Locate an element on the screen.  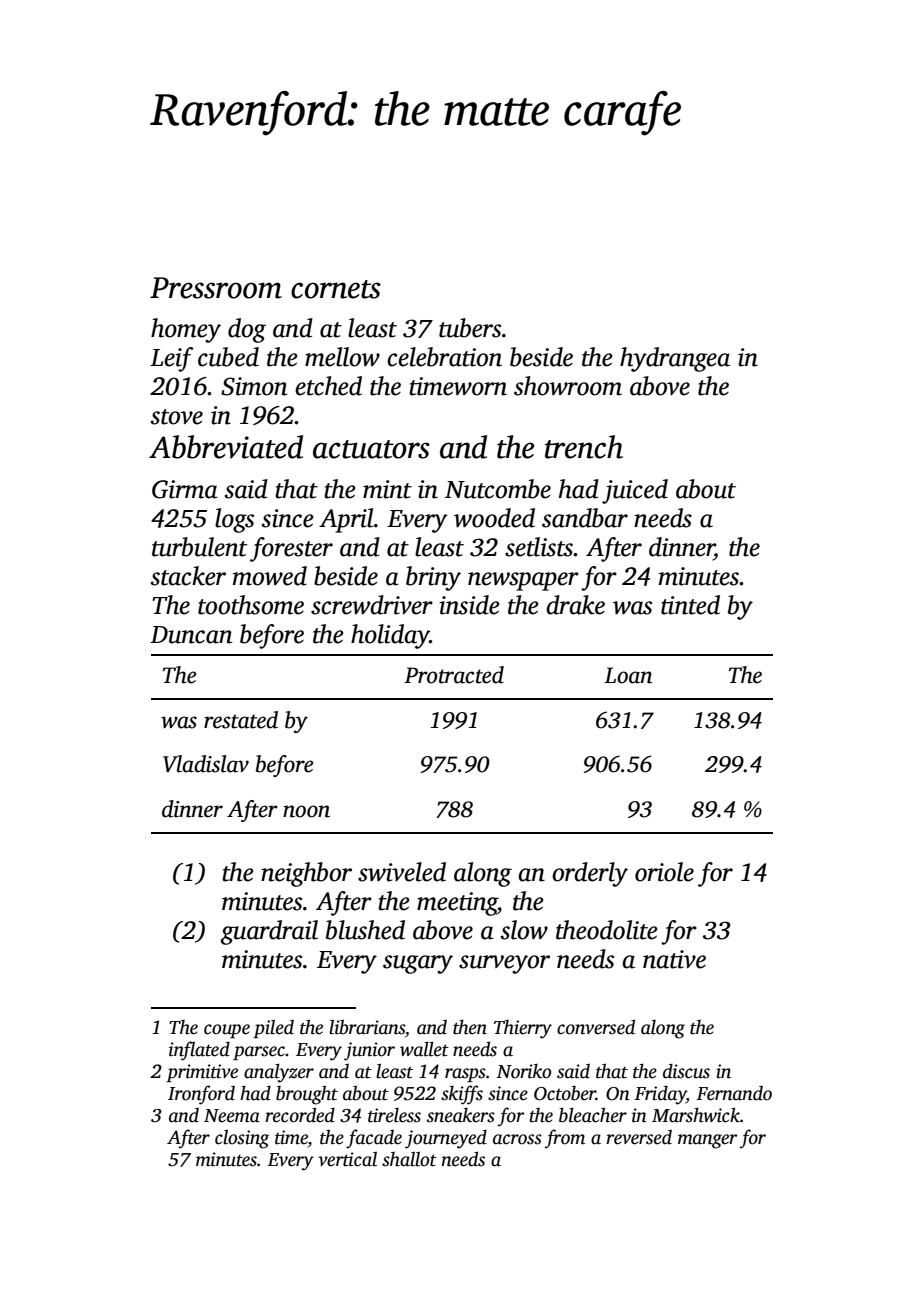
librarians is located at coordinates (367, 1027).
